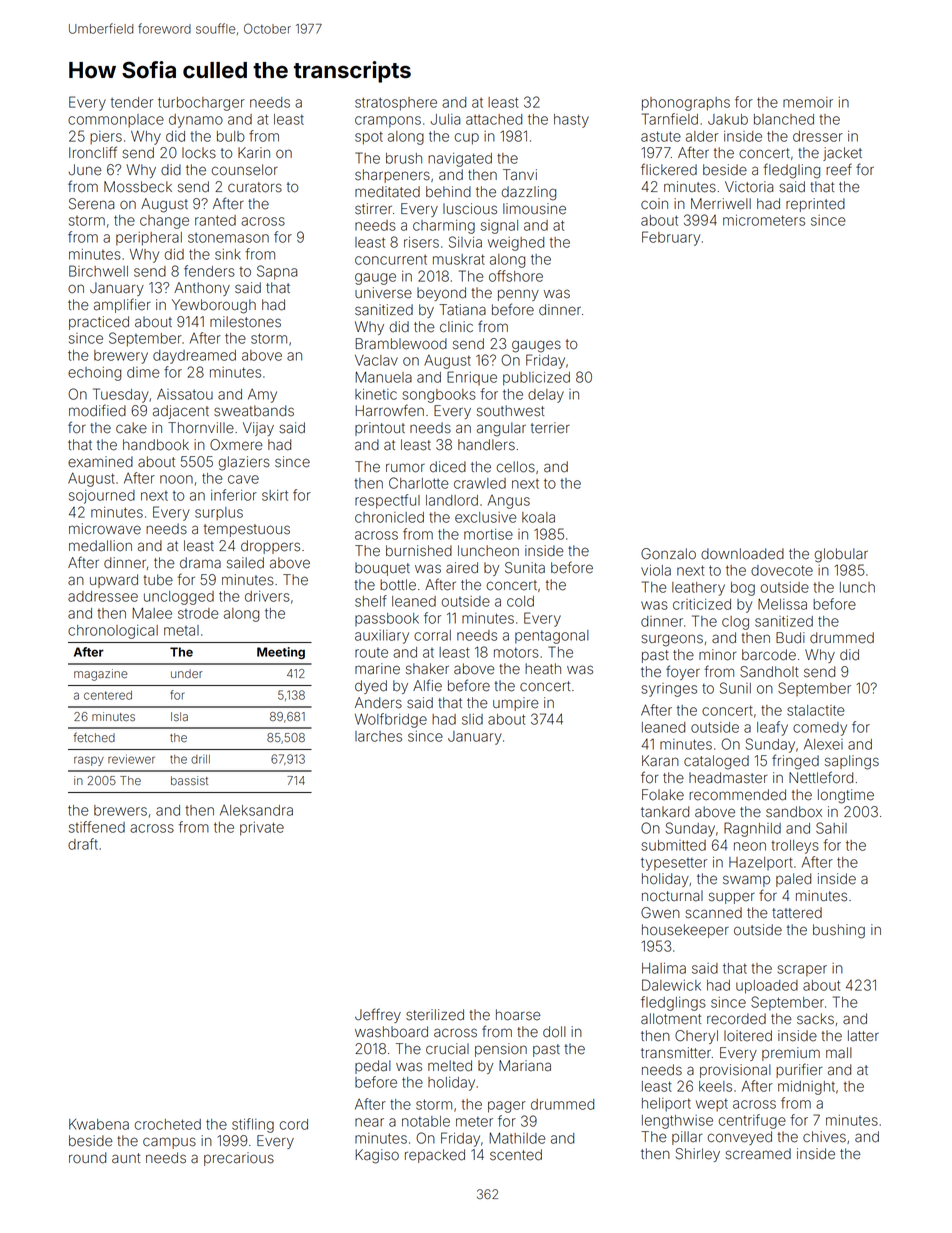 This image has height=1233, width=952. Describe the element at coordinates (550, 428) in the image. I see `terrier` at that location.
